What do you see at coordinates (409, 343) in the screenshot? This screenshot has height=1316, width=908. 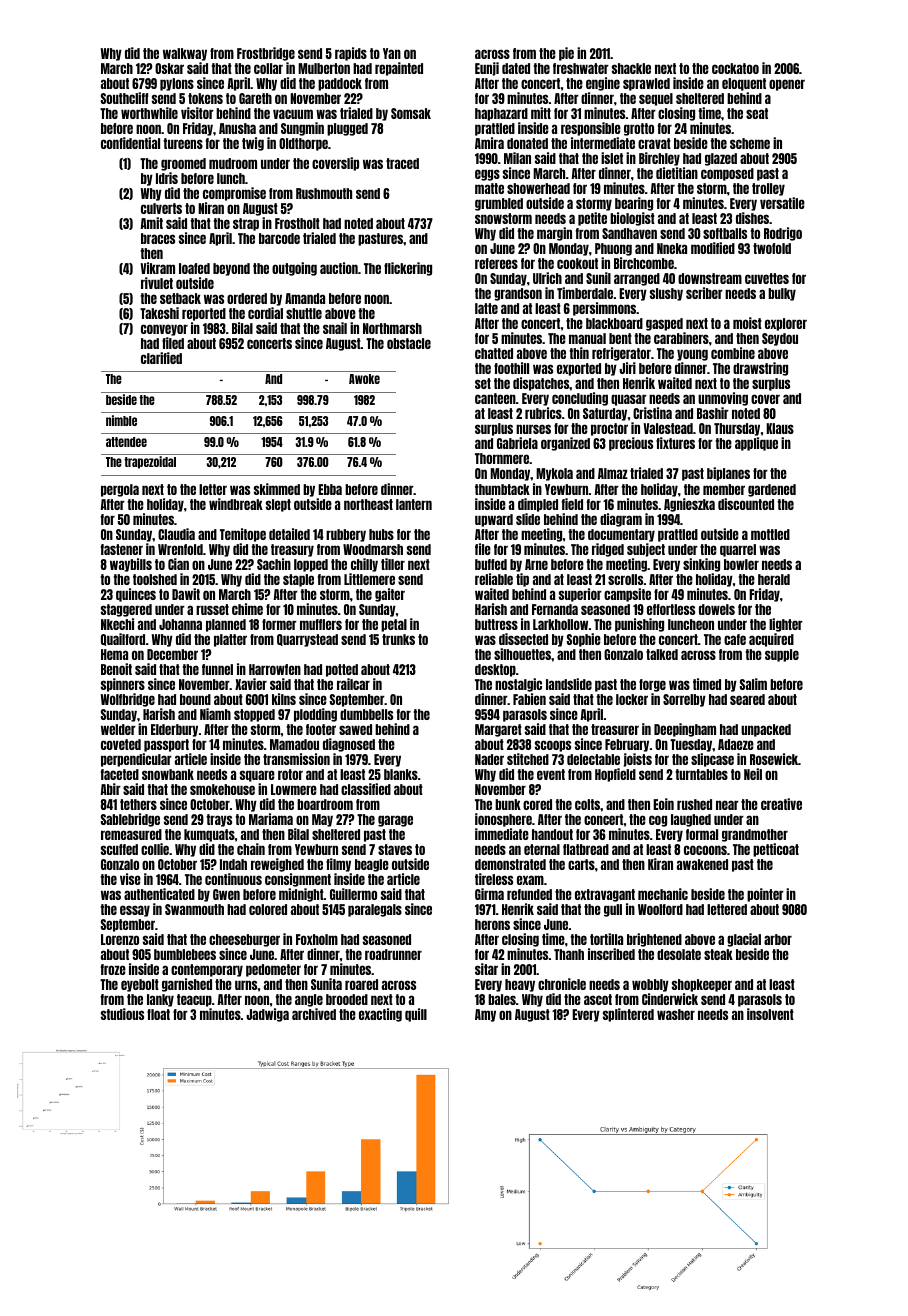 I see `obstacle` at bounding box center [409, 343].
